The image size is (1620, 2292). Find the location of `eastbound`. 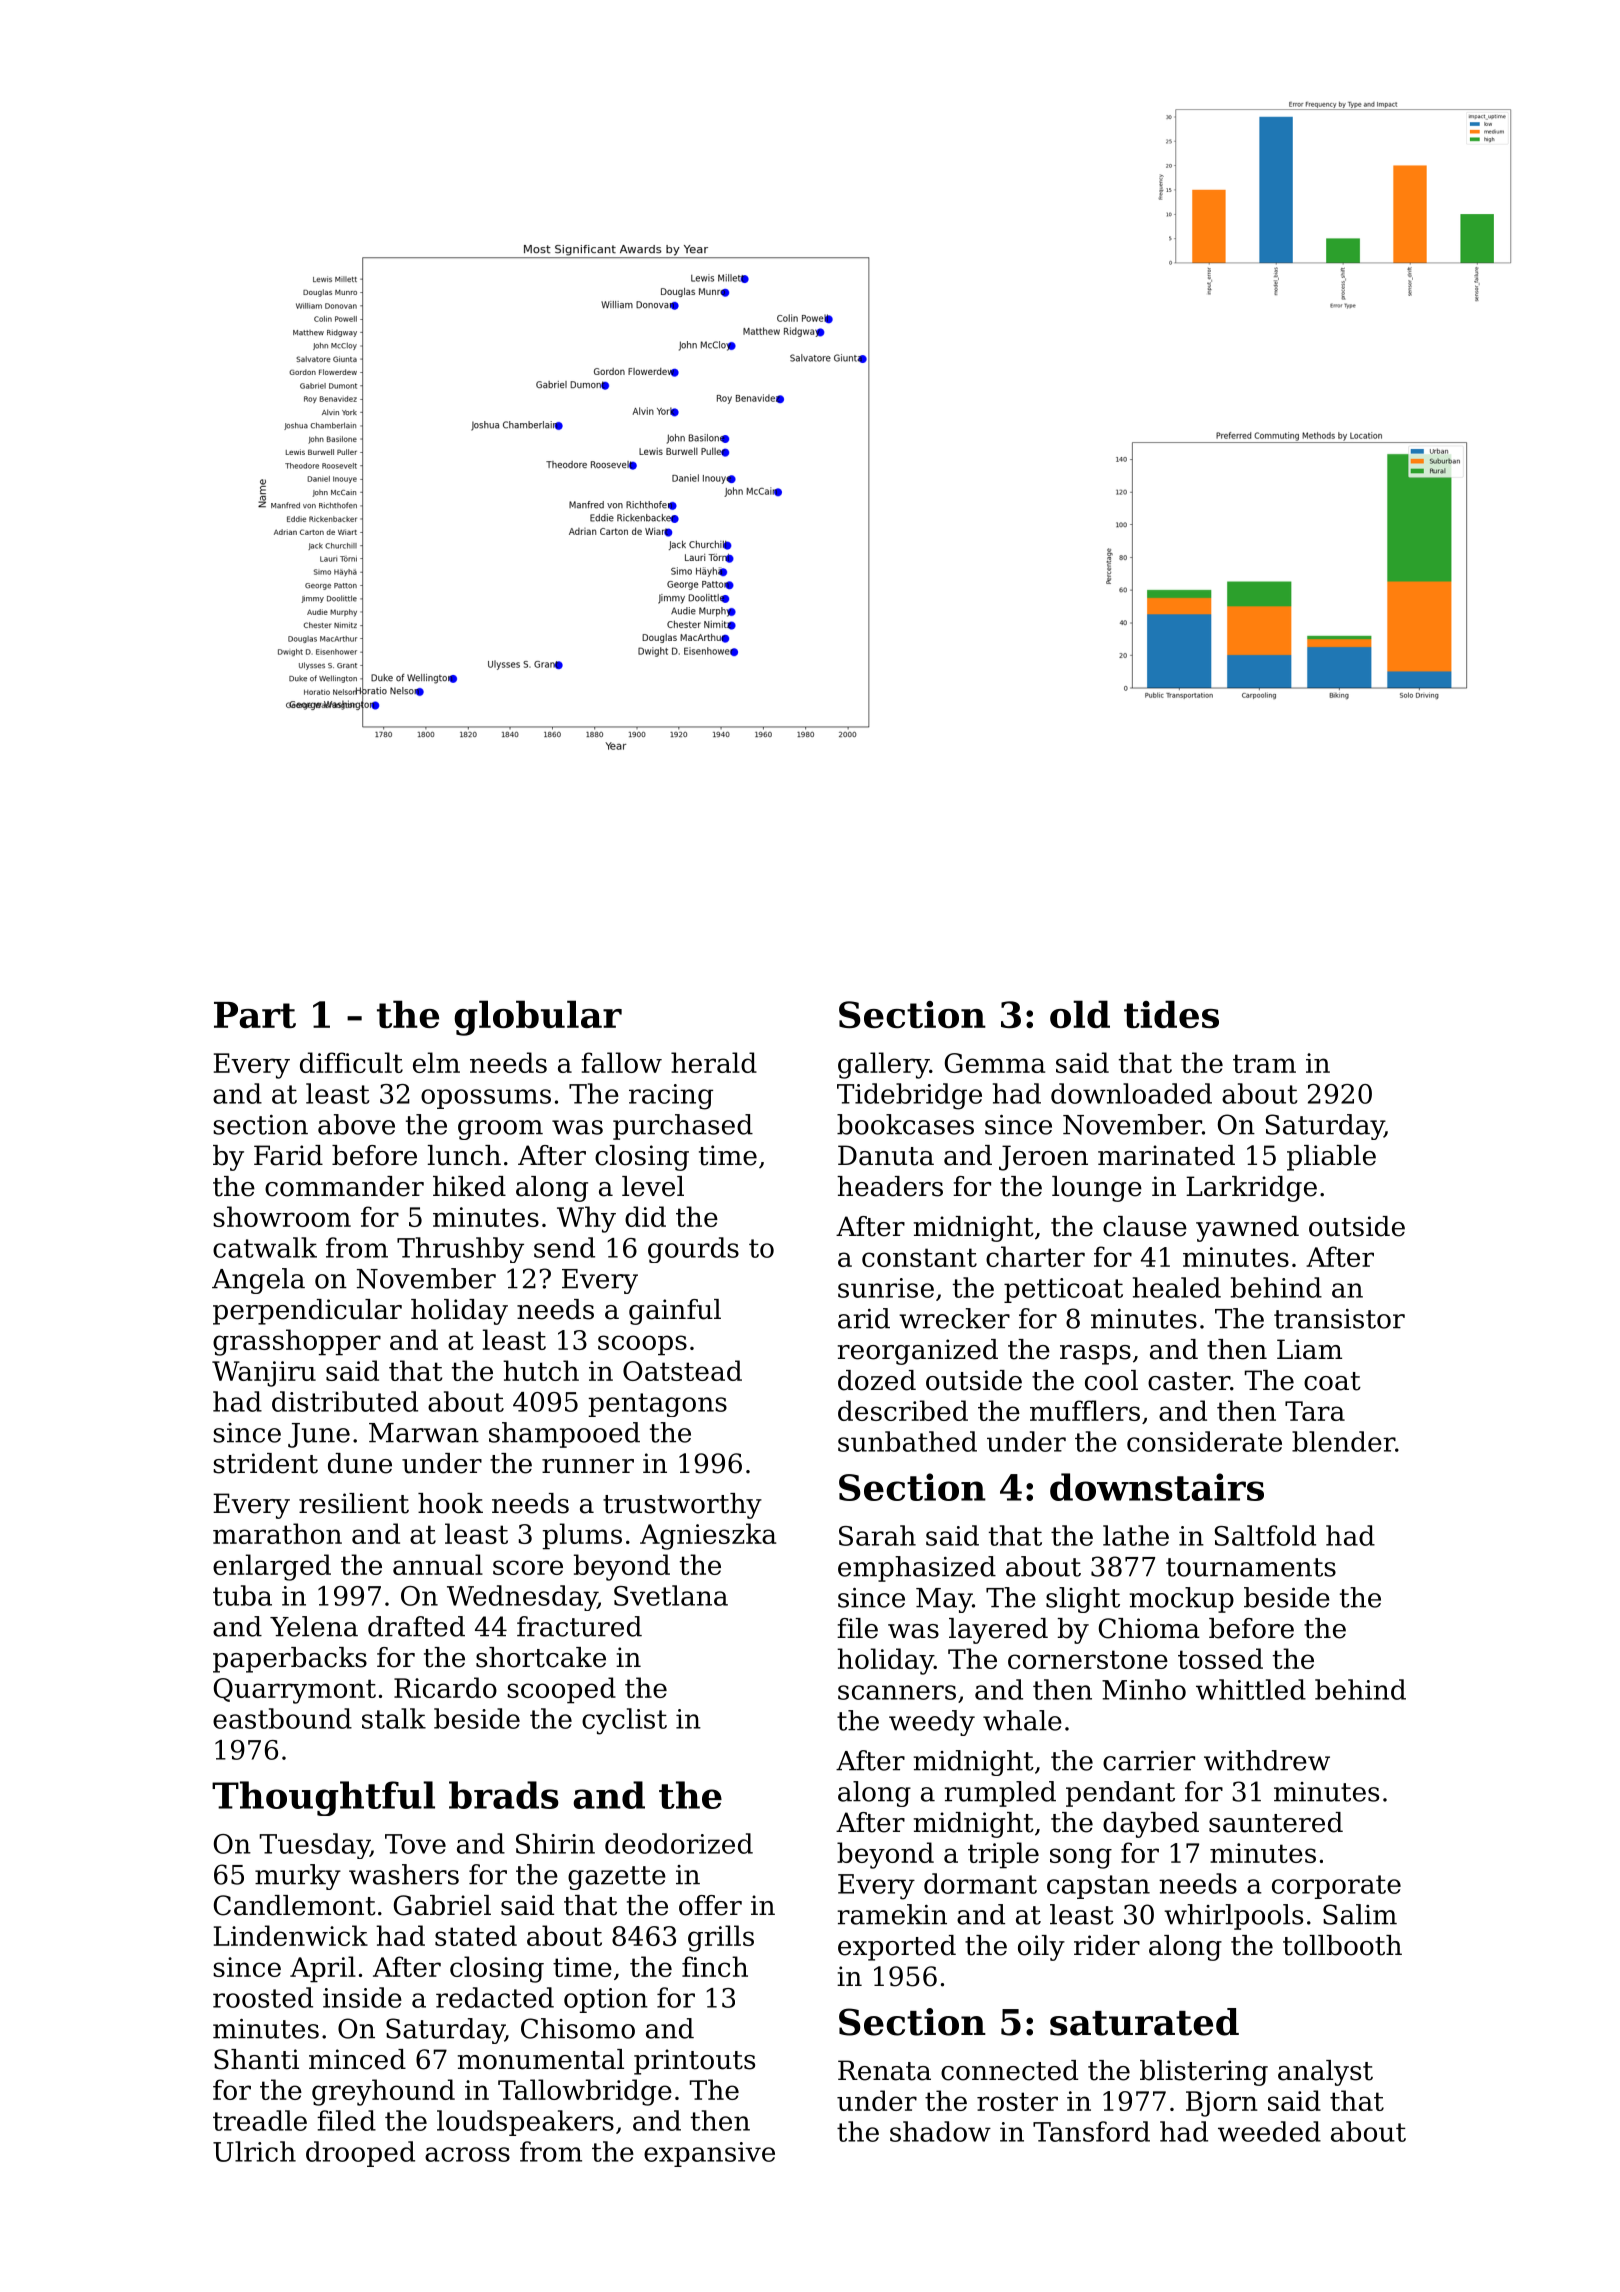

eastbound is located at coordinates (282, 1718).
